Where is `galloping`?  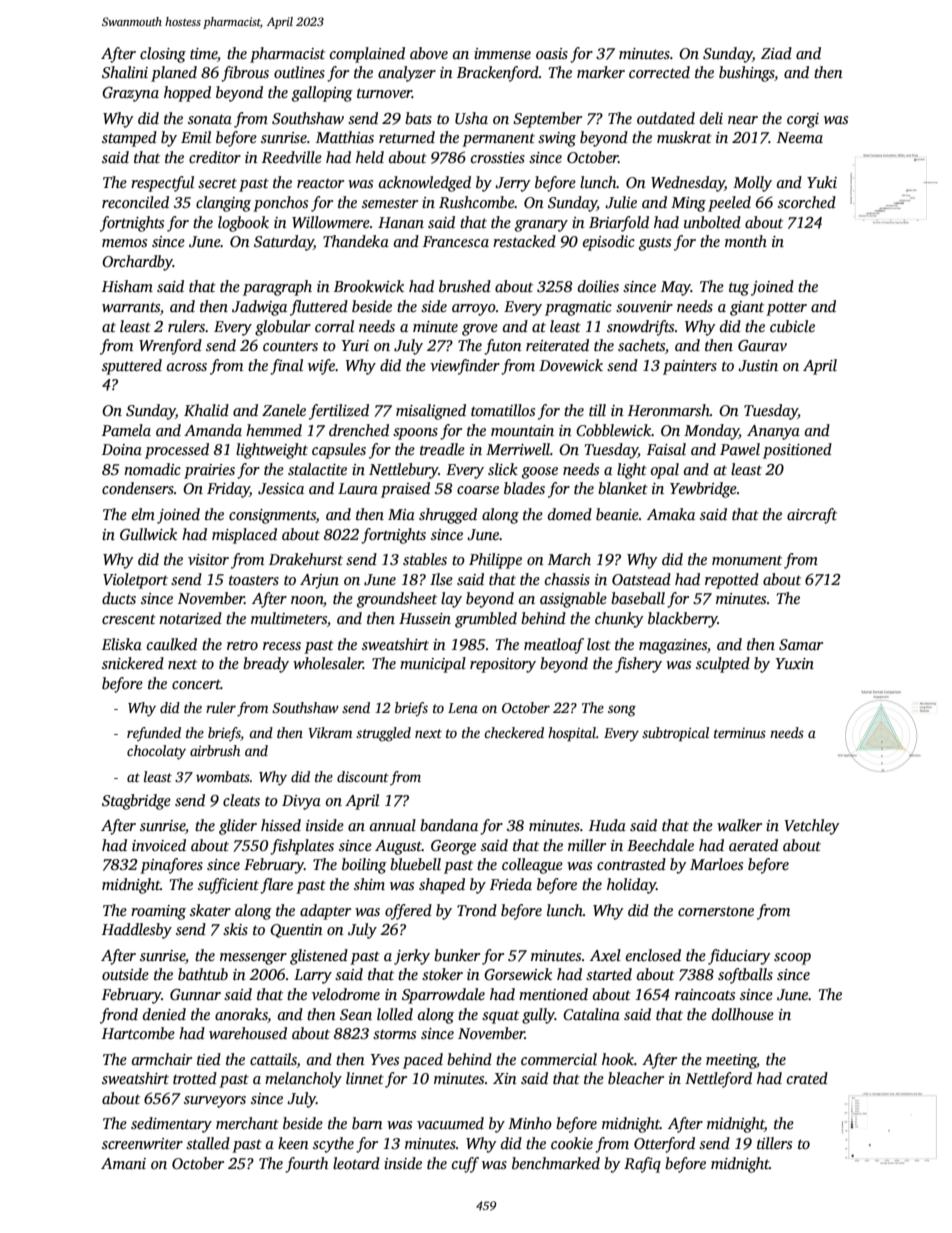
galloping is located at coordinates (322, 94).
